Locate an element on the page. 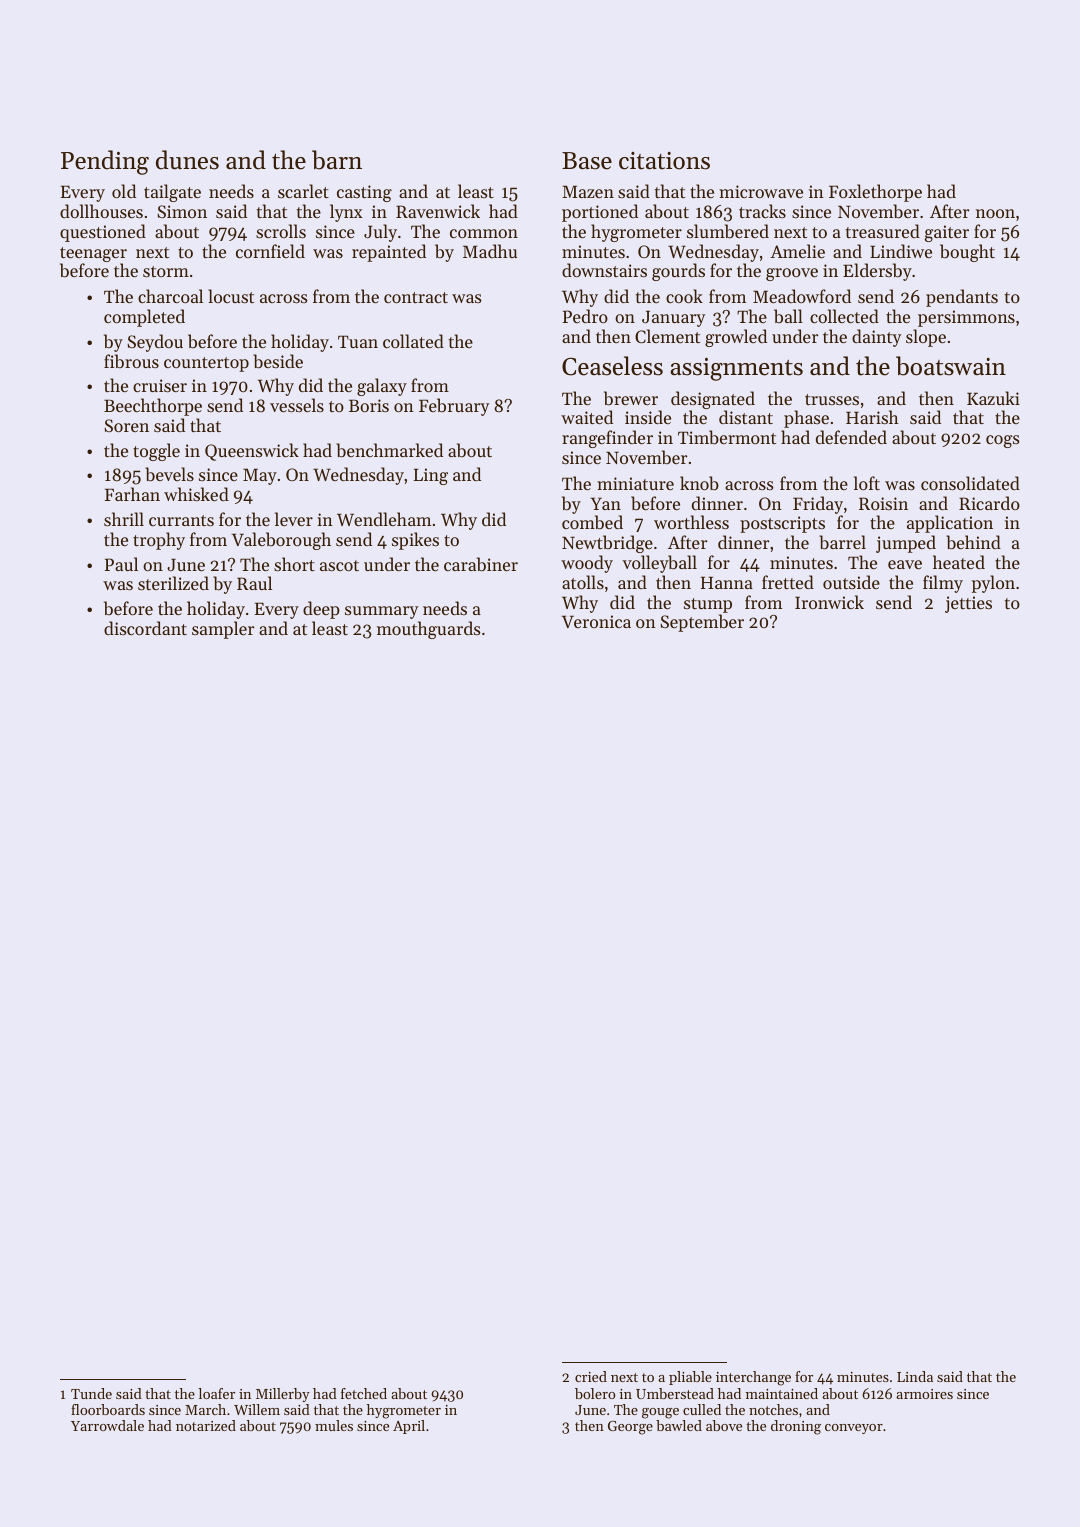  Umberstead is located at coordinates (675, 1393).
